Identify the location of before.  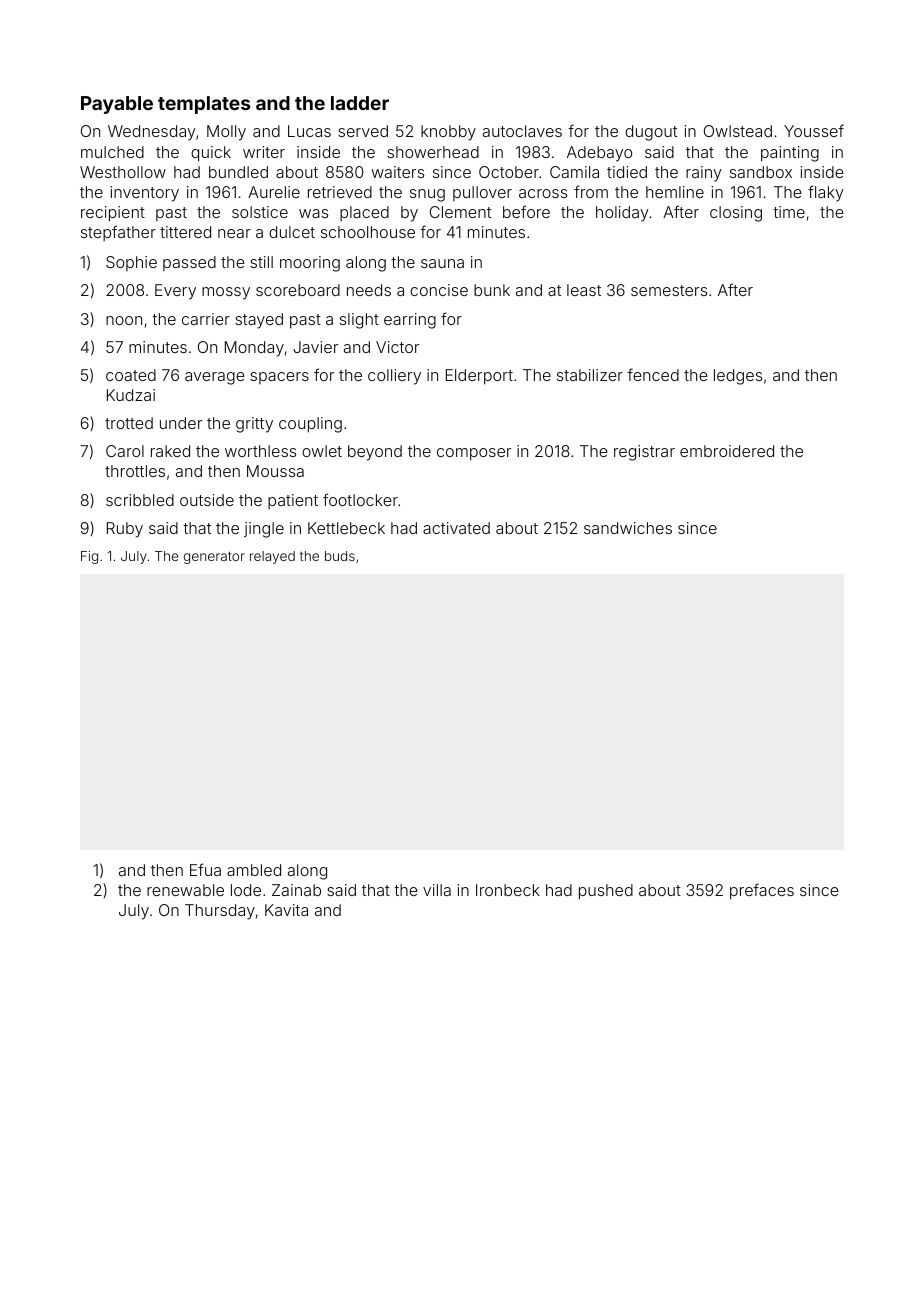
(526, 211).
